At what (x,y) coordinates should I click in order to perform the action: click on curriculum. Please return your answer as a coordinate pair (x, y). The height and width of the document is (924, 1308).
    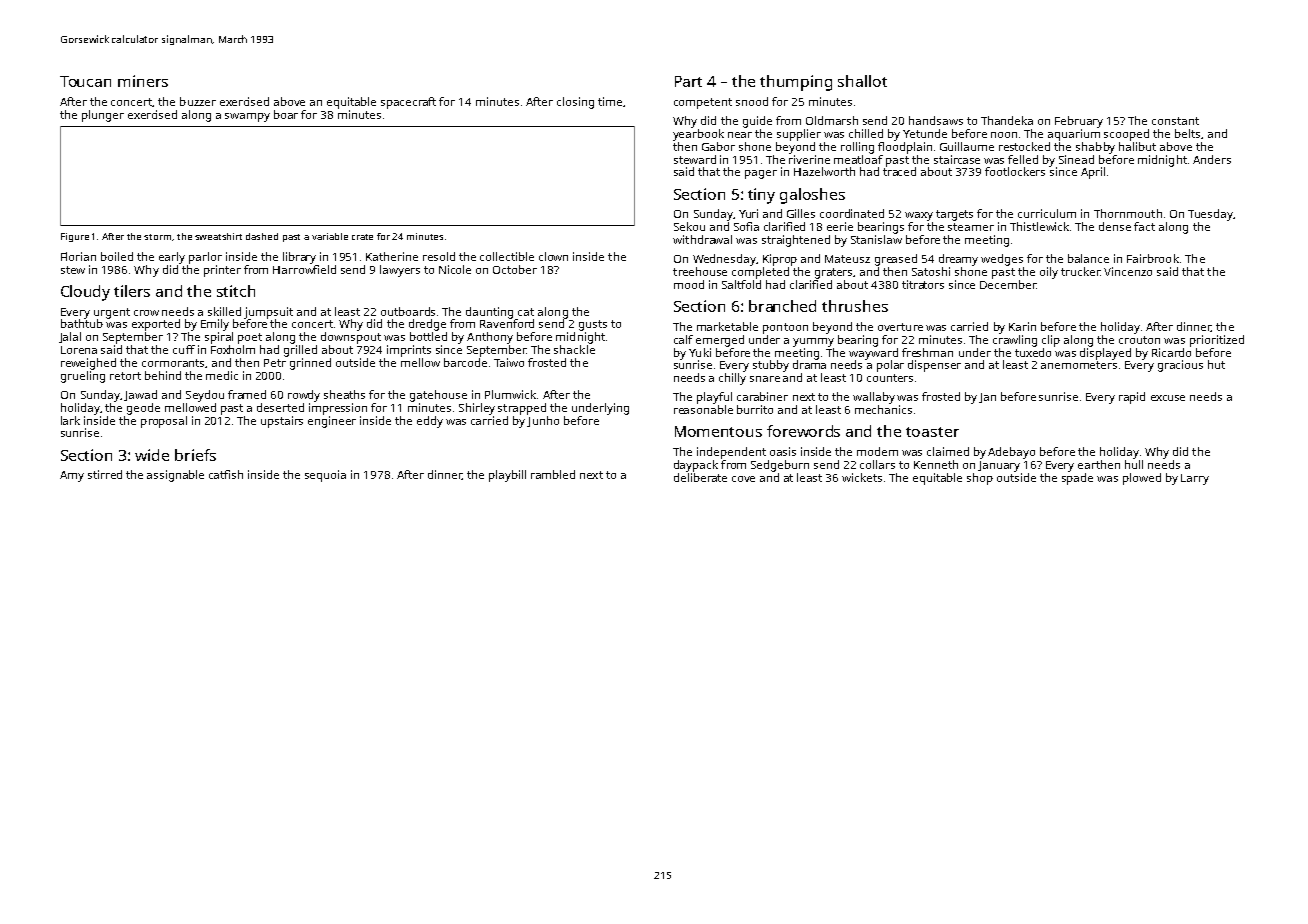
    Looking at the image, I should click on (1047, 213).
